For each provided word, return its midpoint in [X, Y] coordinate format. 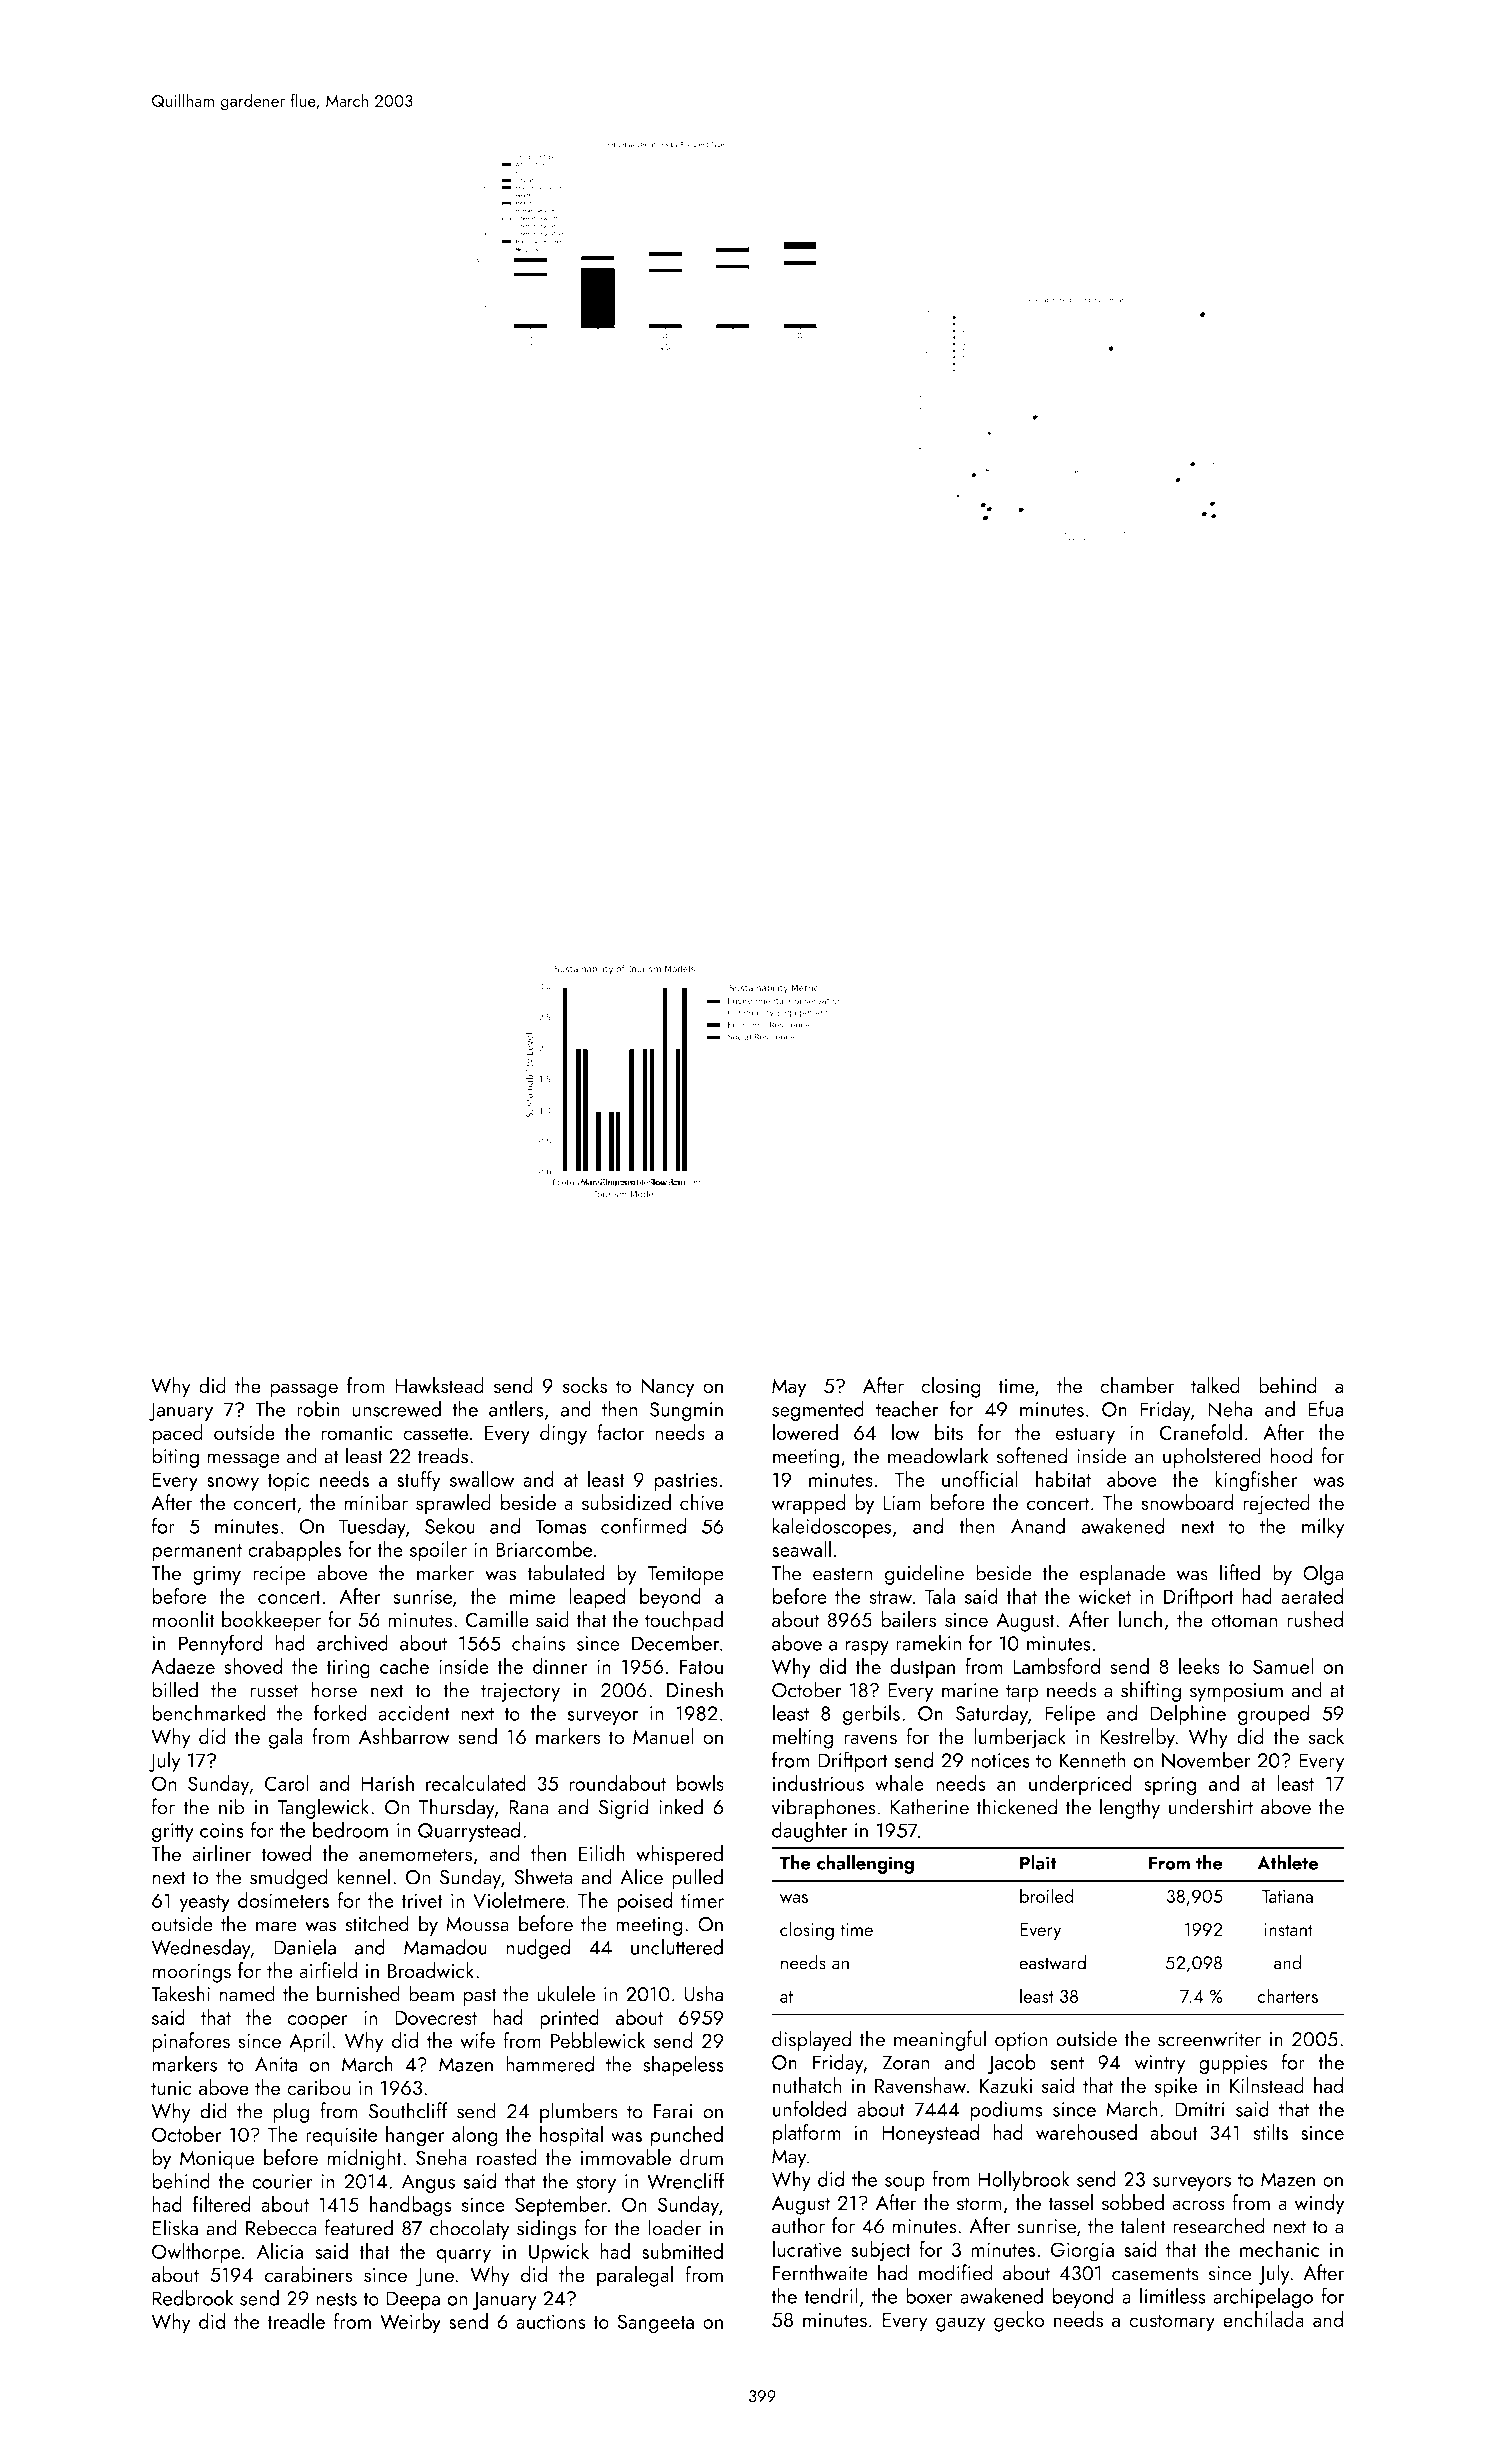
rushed [1315, 1619]
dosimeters [283, 1900]
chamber [1137, 1385]
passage [304, 1390]
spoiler [438, 1551]
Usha [703, 1993]
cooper [317, 2022]
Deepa [413, 2300]
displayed [811, 2040]
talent [1143, 2225]
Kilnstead [1267, 2085]
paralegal [635, 2276]
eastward [1052, 1962]
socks [585, 1385]
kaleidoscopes [832, 1527]
